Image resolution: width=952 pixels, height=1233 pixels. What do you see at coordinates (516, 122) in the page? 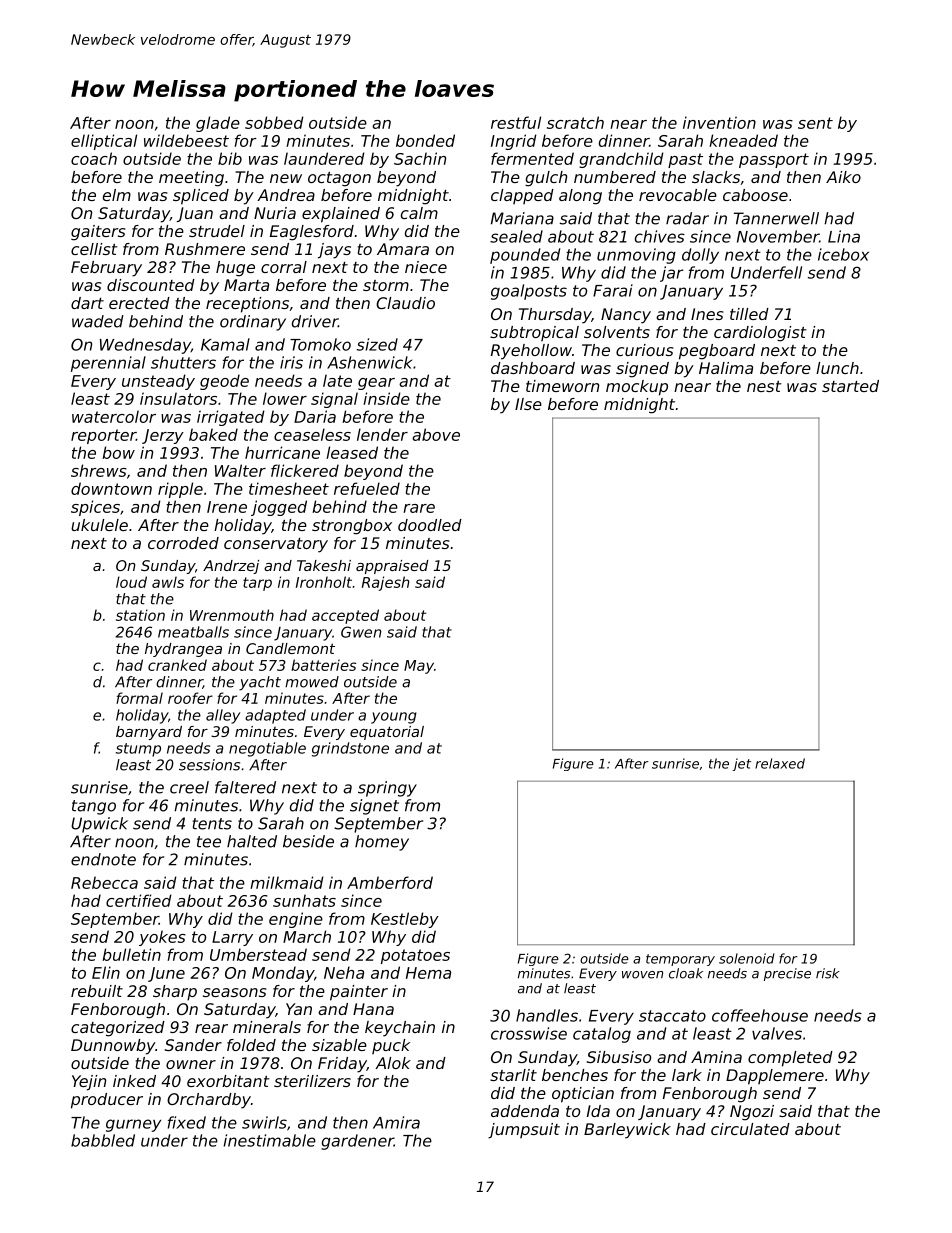
I see `restful` at bounding box center [516, 122].
